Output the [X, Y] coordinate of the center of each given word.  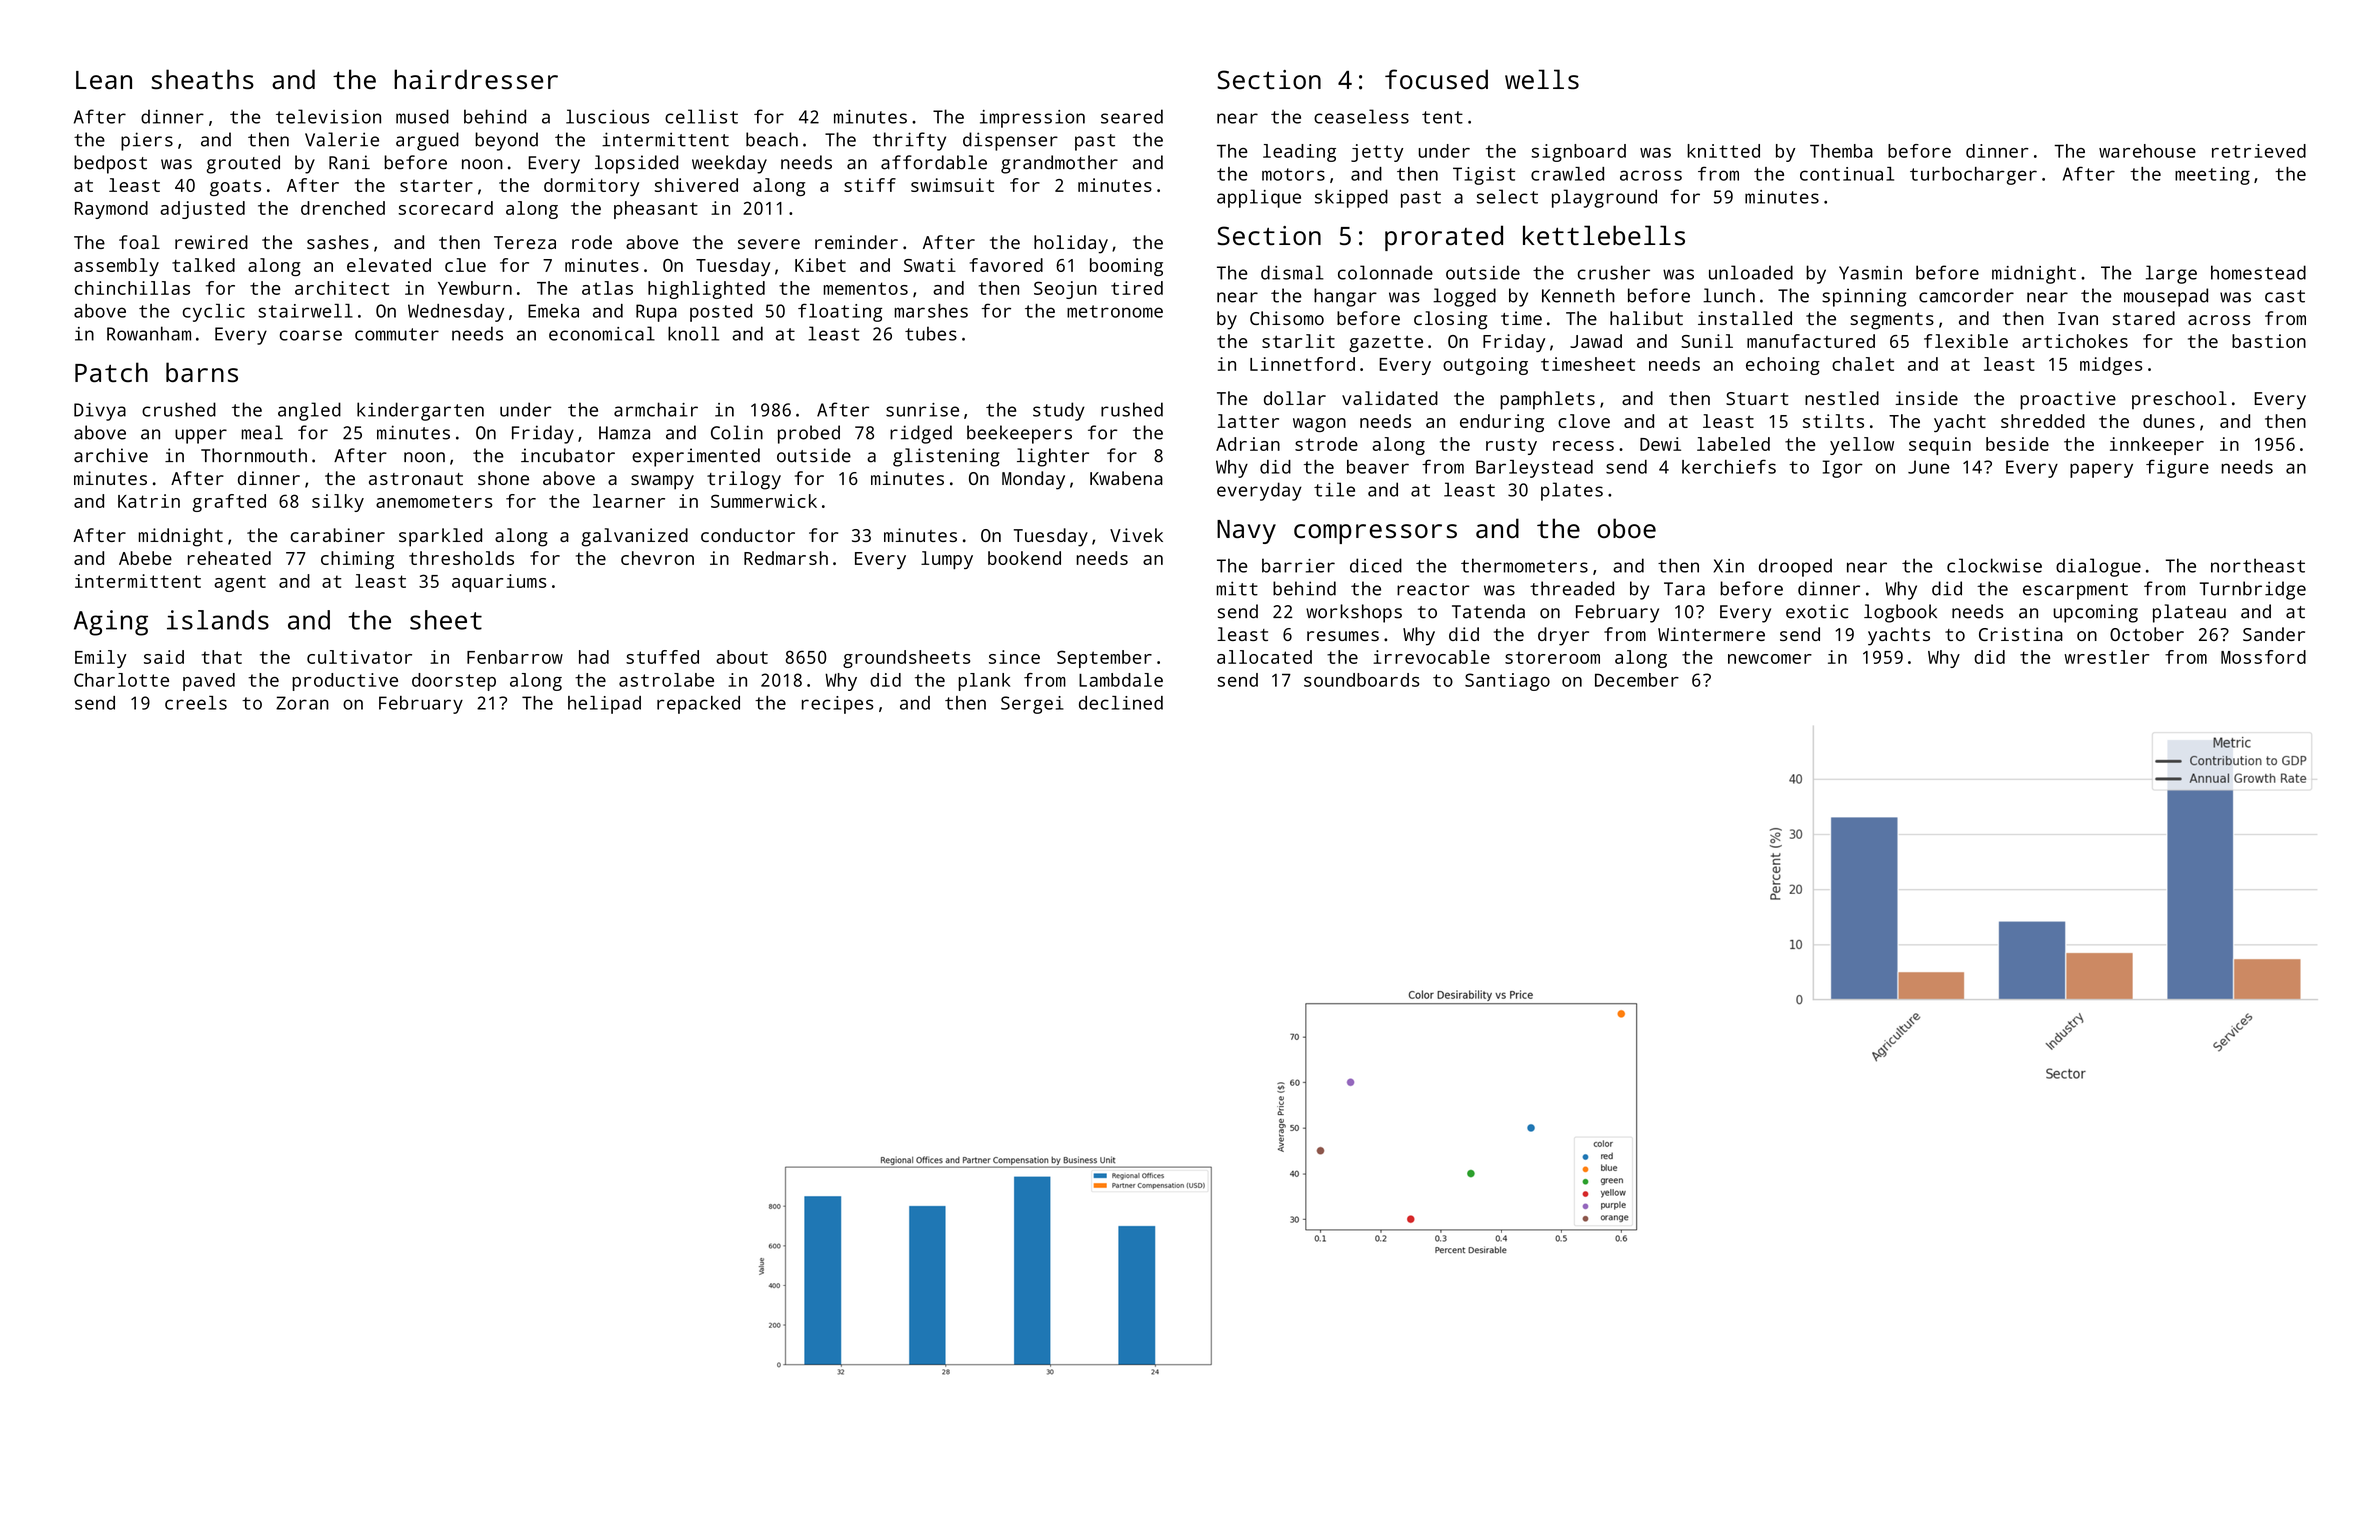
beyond [506, 141]
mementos [866, 288]
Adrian [1248, 444]
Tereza [525, 242]
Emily [100, 659]
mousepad [2166, 297]
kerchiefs [1729, 466]
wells [1542, 79]
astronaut [416, 479]
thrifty [909, 141]
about [742, 657]
